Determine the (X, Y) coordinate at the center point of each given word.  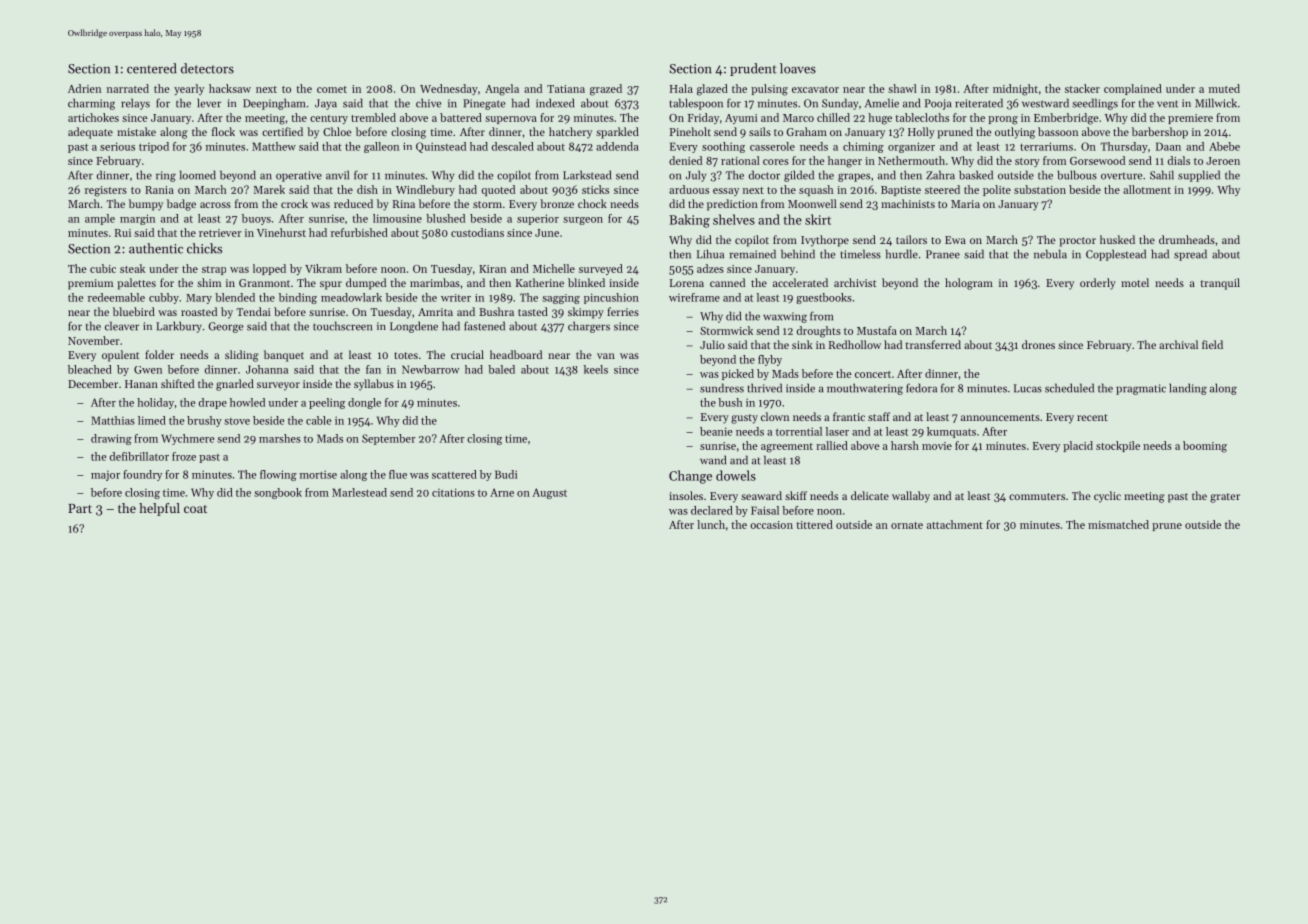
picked (738, 374)
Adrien (84, 88)
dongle (364, 403)
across (215, 205)
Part (80, 508)
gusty (744, 419)
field (1212, 344)
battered (461, 117)
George (225, 327)
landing (1188, 389)
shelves (734, 219)
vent (1167, 104)
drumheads (1187, 239)
